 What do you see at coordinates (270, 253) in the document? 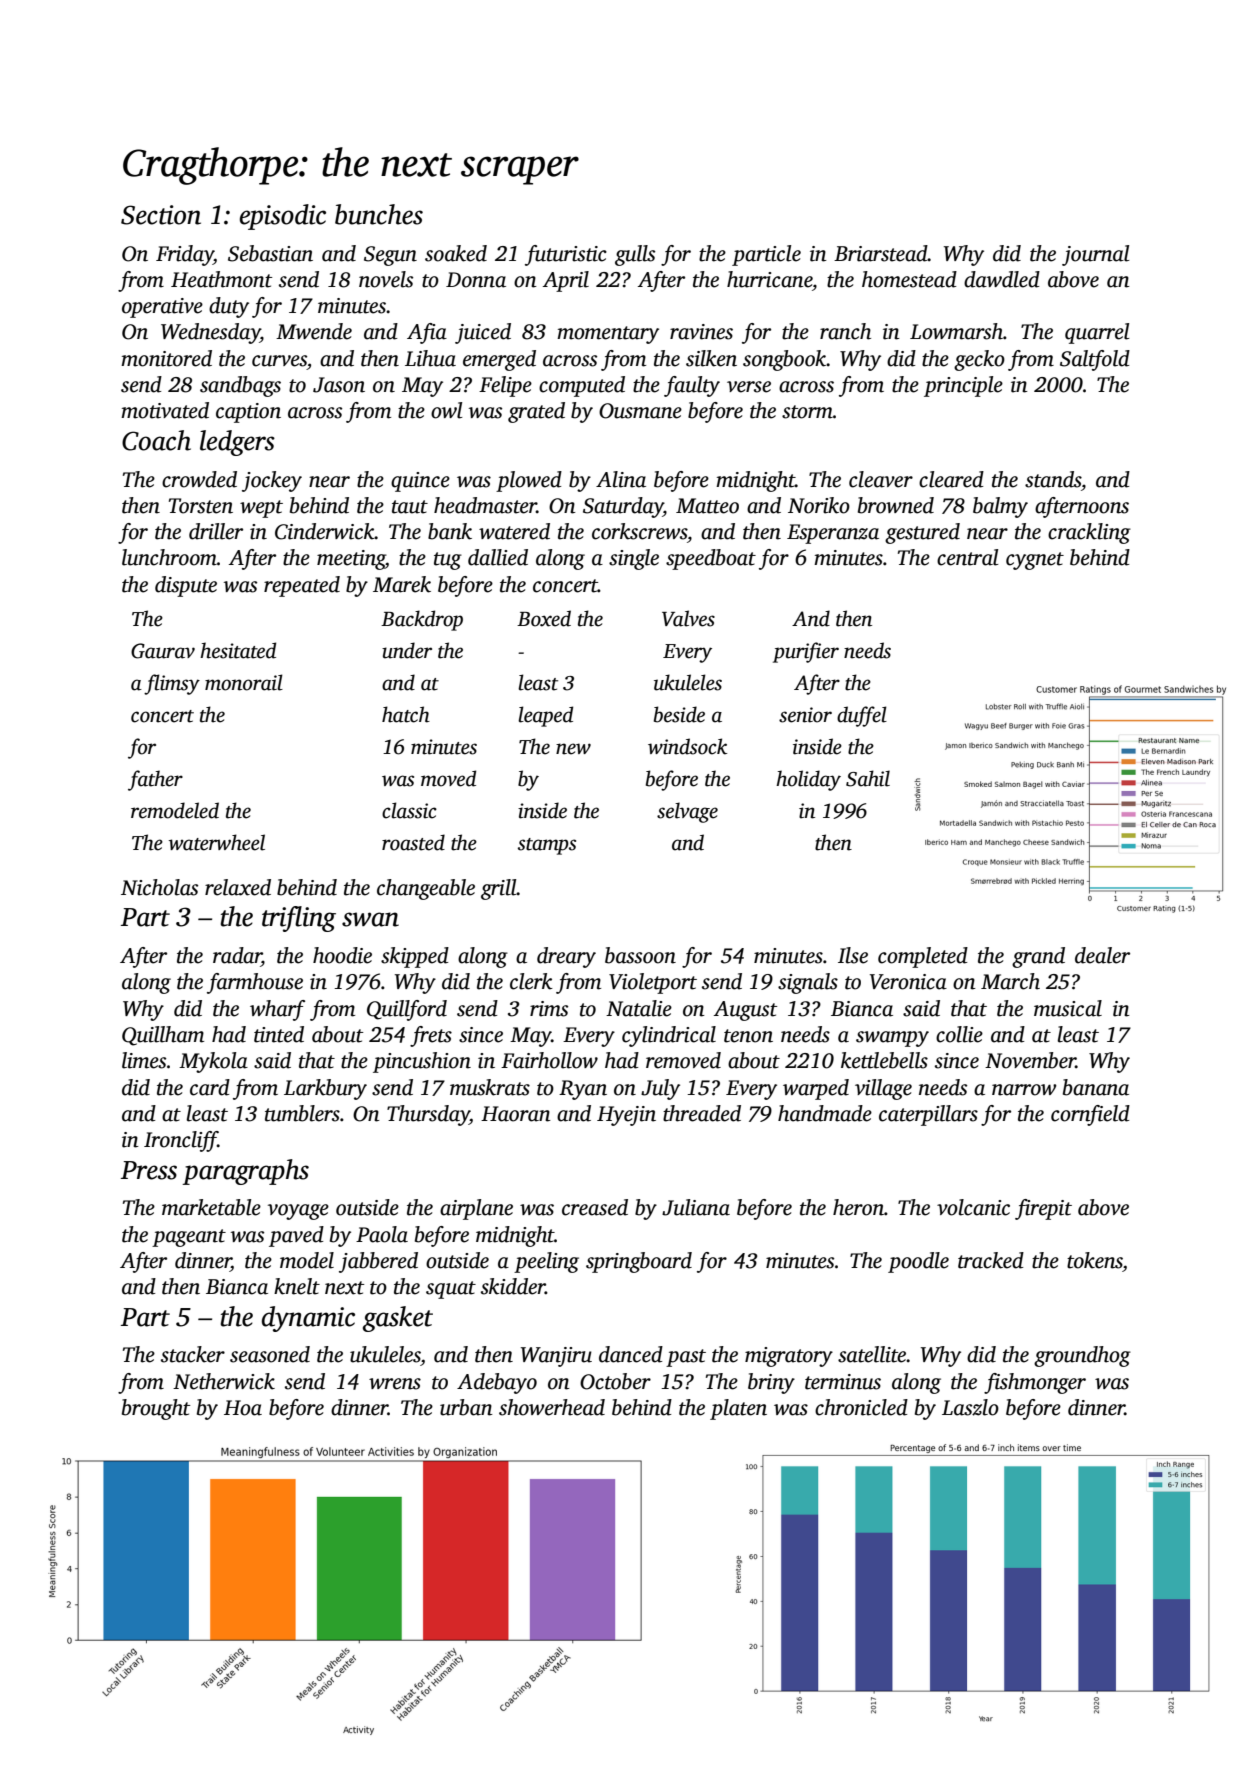
I see `Sebastian` at bounding box center [270, 253].
